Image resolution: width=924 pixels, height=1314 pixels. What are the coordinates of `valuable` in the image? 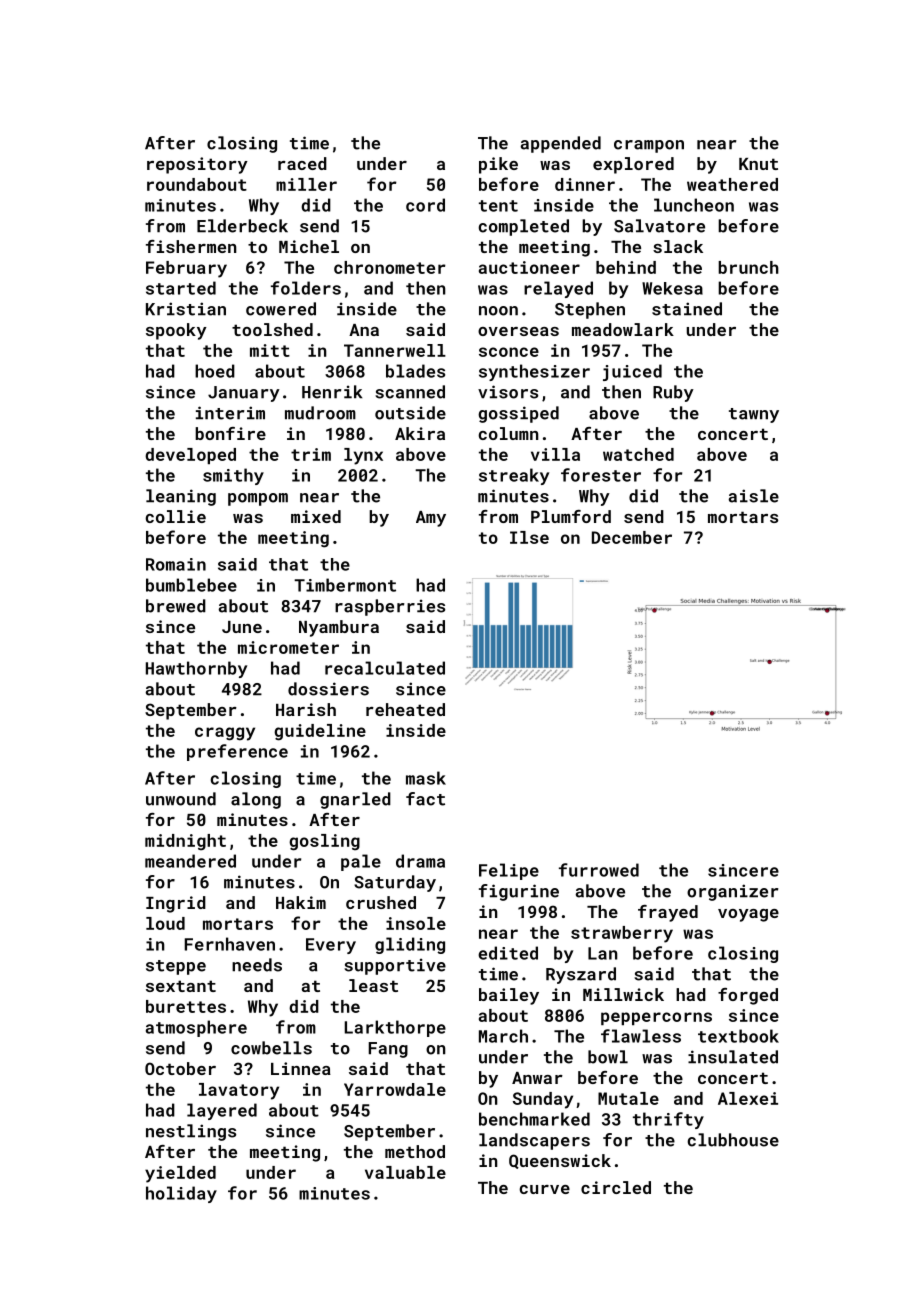 It's located at (405, 1172).
